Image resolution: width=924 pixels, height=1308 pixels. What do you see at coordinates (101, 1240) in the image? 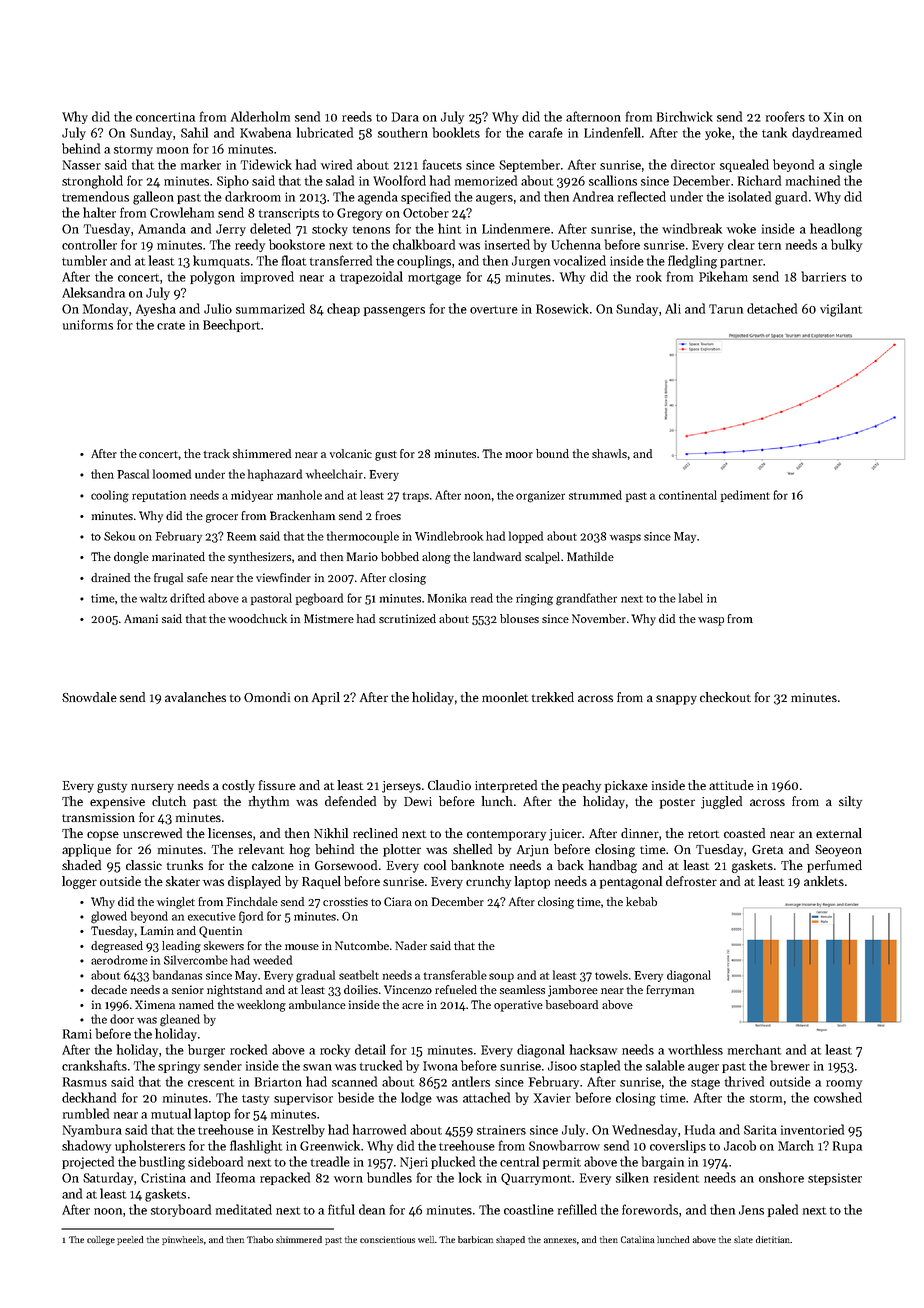
I see `college` at bounding box center [101, 1240].
